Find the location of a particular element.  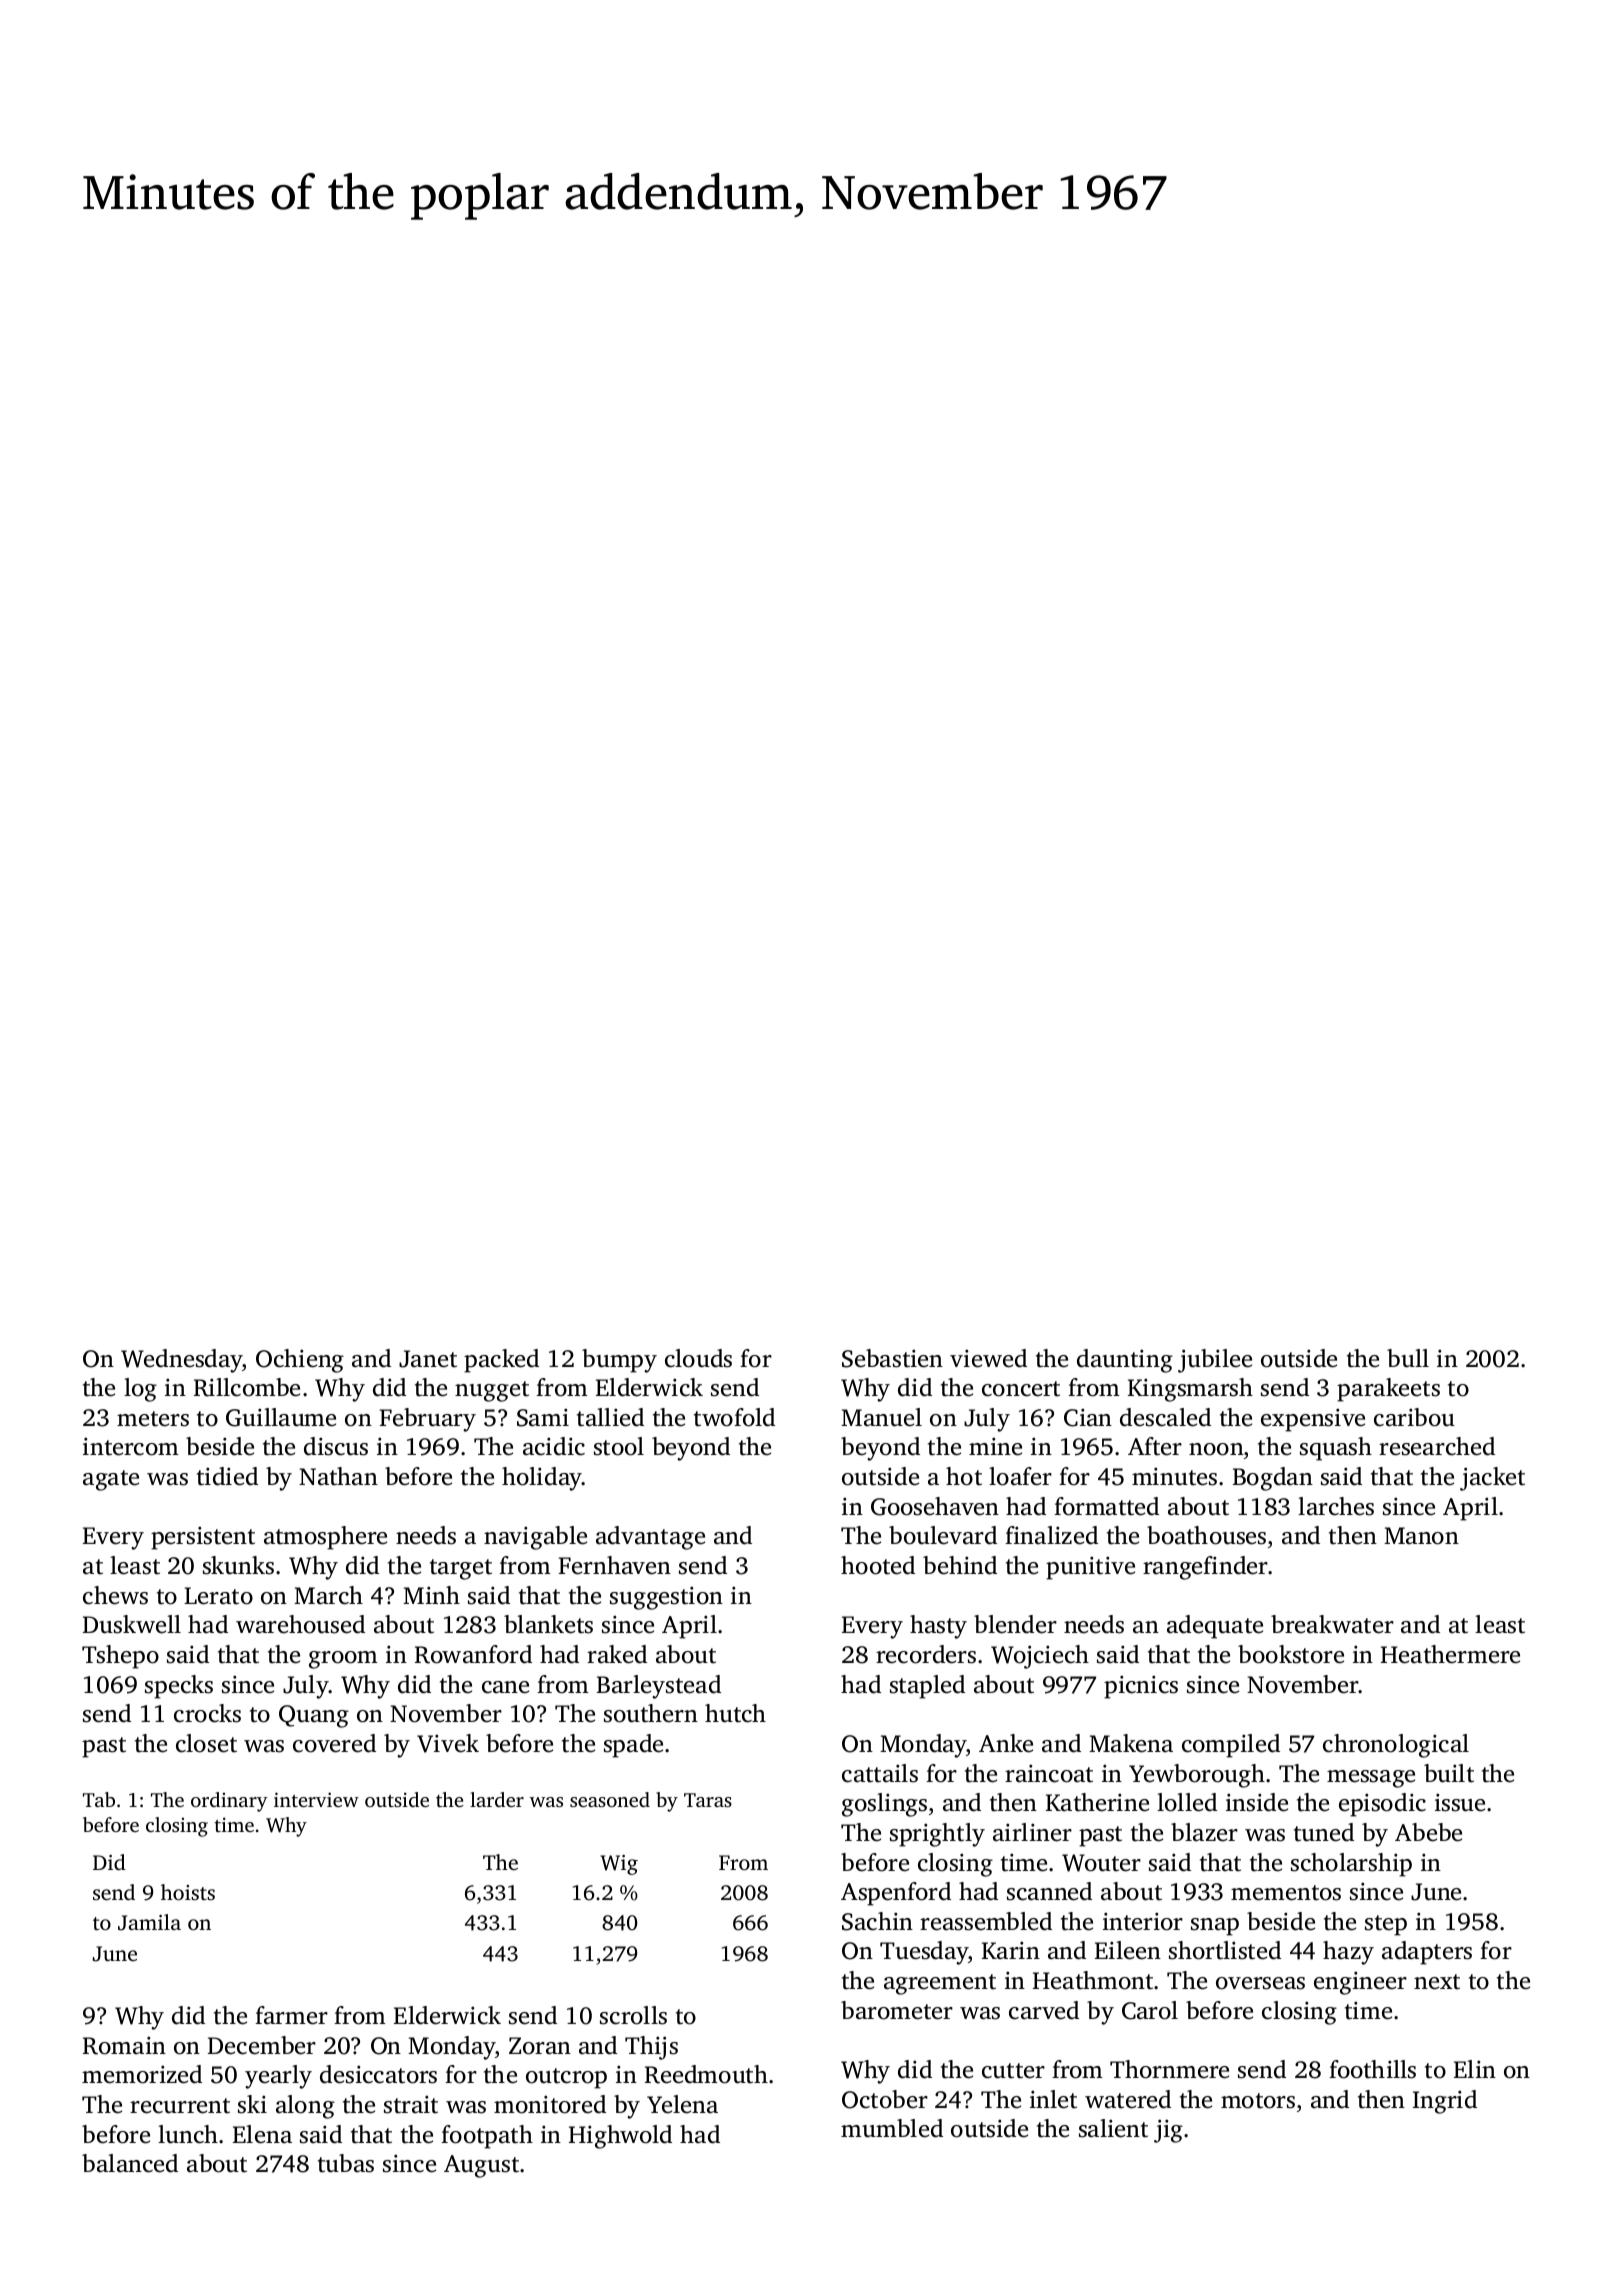

picnics is located at coordinates (1141, 1687).
